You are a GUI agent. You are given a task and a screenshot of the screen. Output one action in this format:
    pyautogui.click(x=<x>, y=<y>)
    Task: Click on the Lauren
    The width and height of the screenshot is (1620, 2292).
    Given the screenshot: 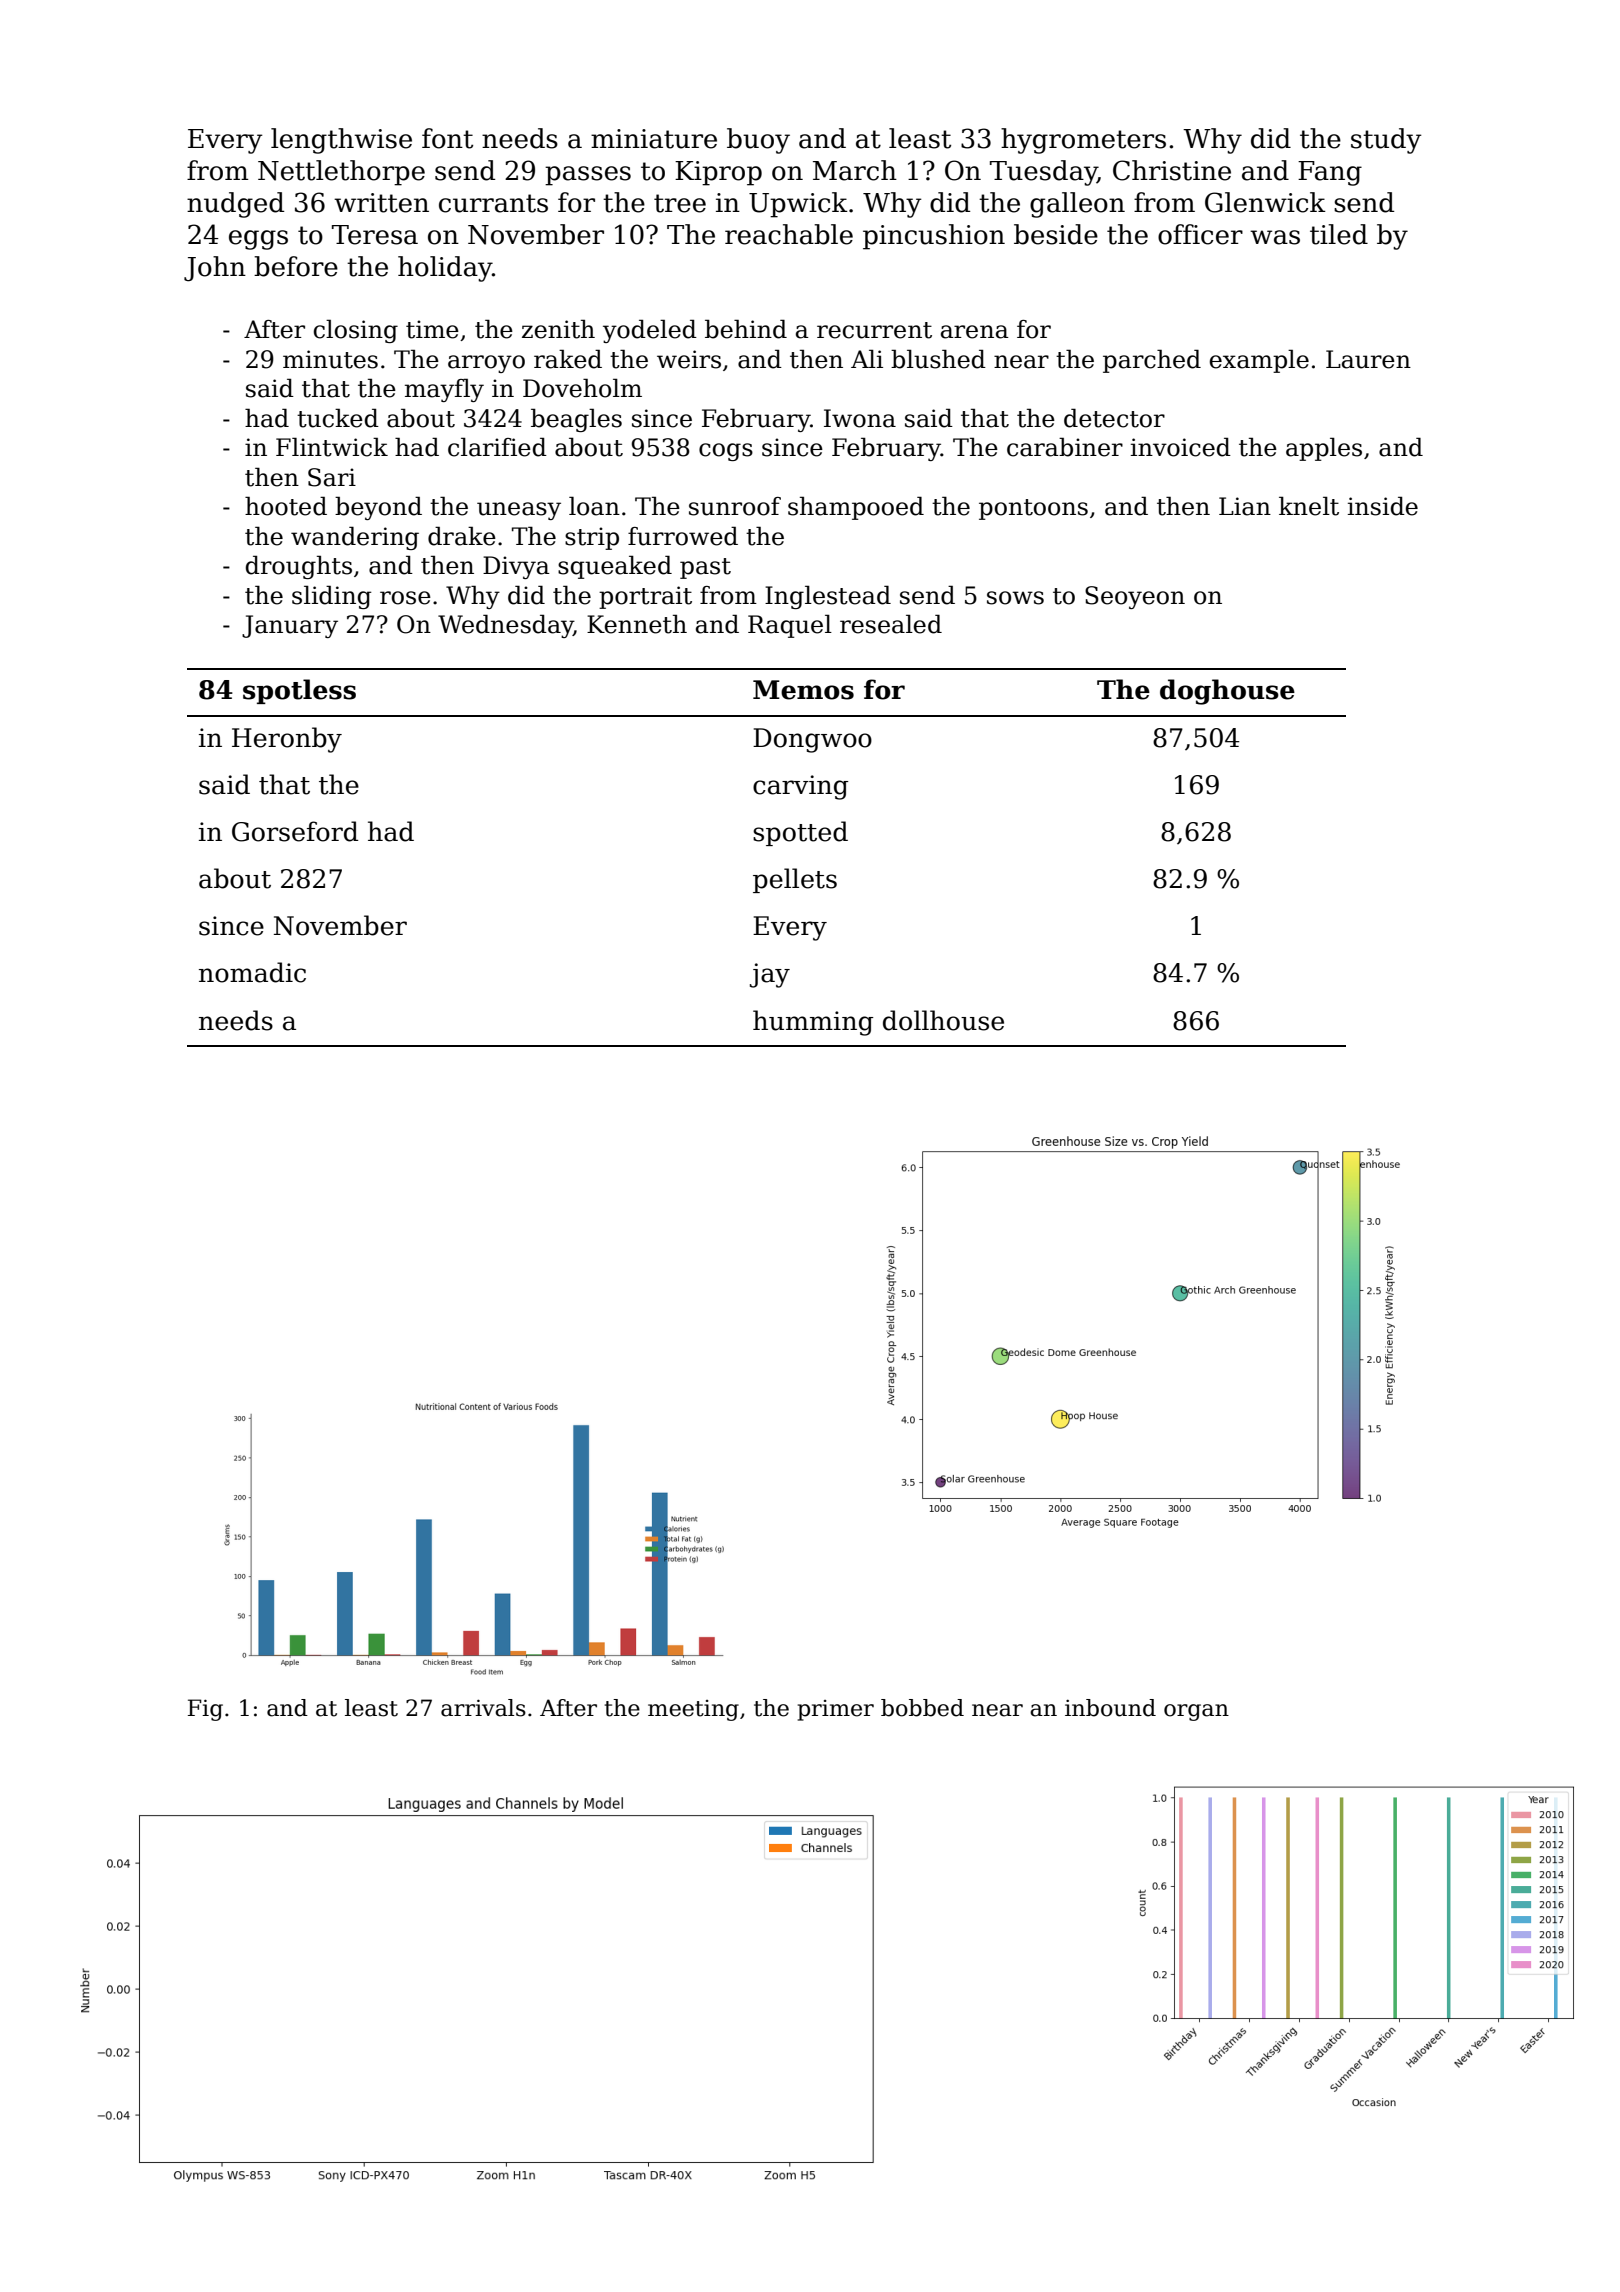 What is the action you would take?
    pyautogui.click(x=1368, y=359)
